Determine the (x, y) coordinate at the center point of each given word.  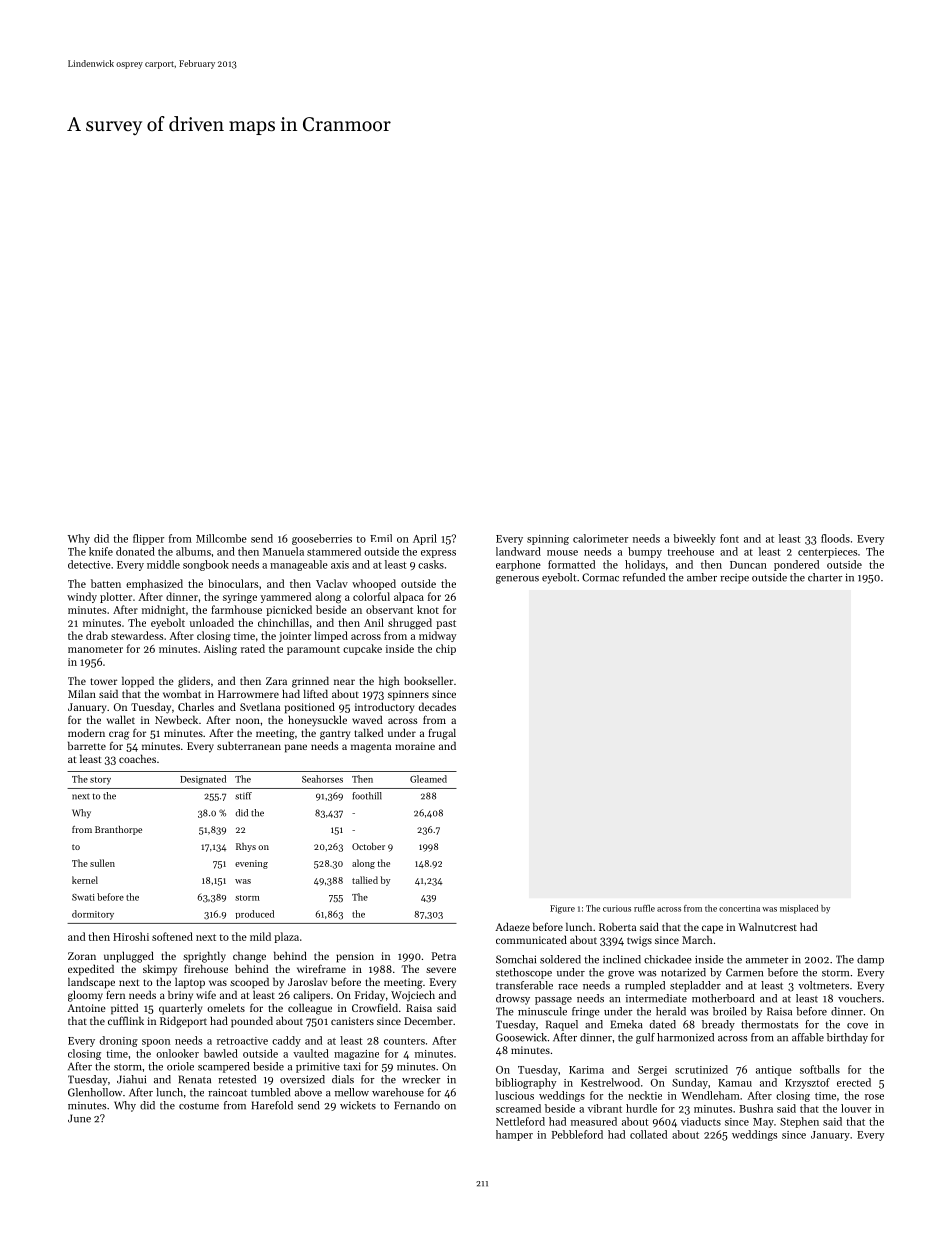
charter (825, 577)
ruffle (644, 908)
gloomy (85, 996)
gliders (194, 682)
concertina (739, 908)
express (438, 554)
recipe (734, 579)
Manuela (283, 551)
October (368, 846)
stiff (243, 796)
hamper (514, 1135)
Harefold (272, 1105)
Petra (444, 956)
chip (446, 649)
